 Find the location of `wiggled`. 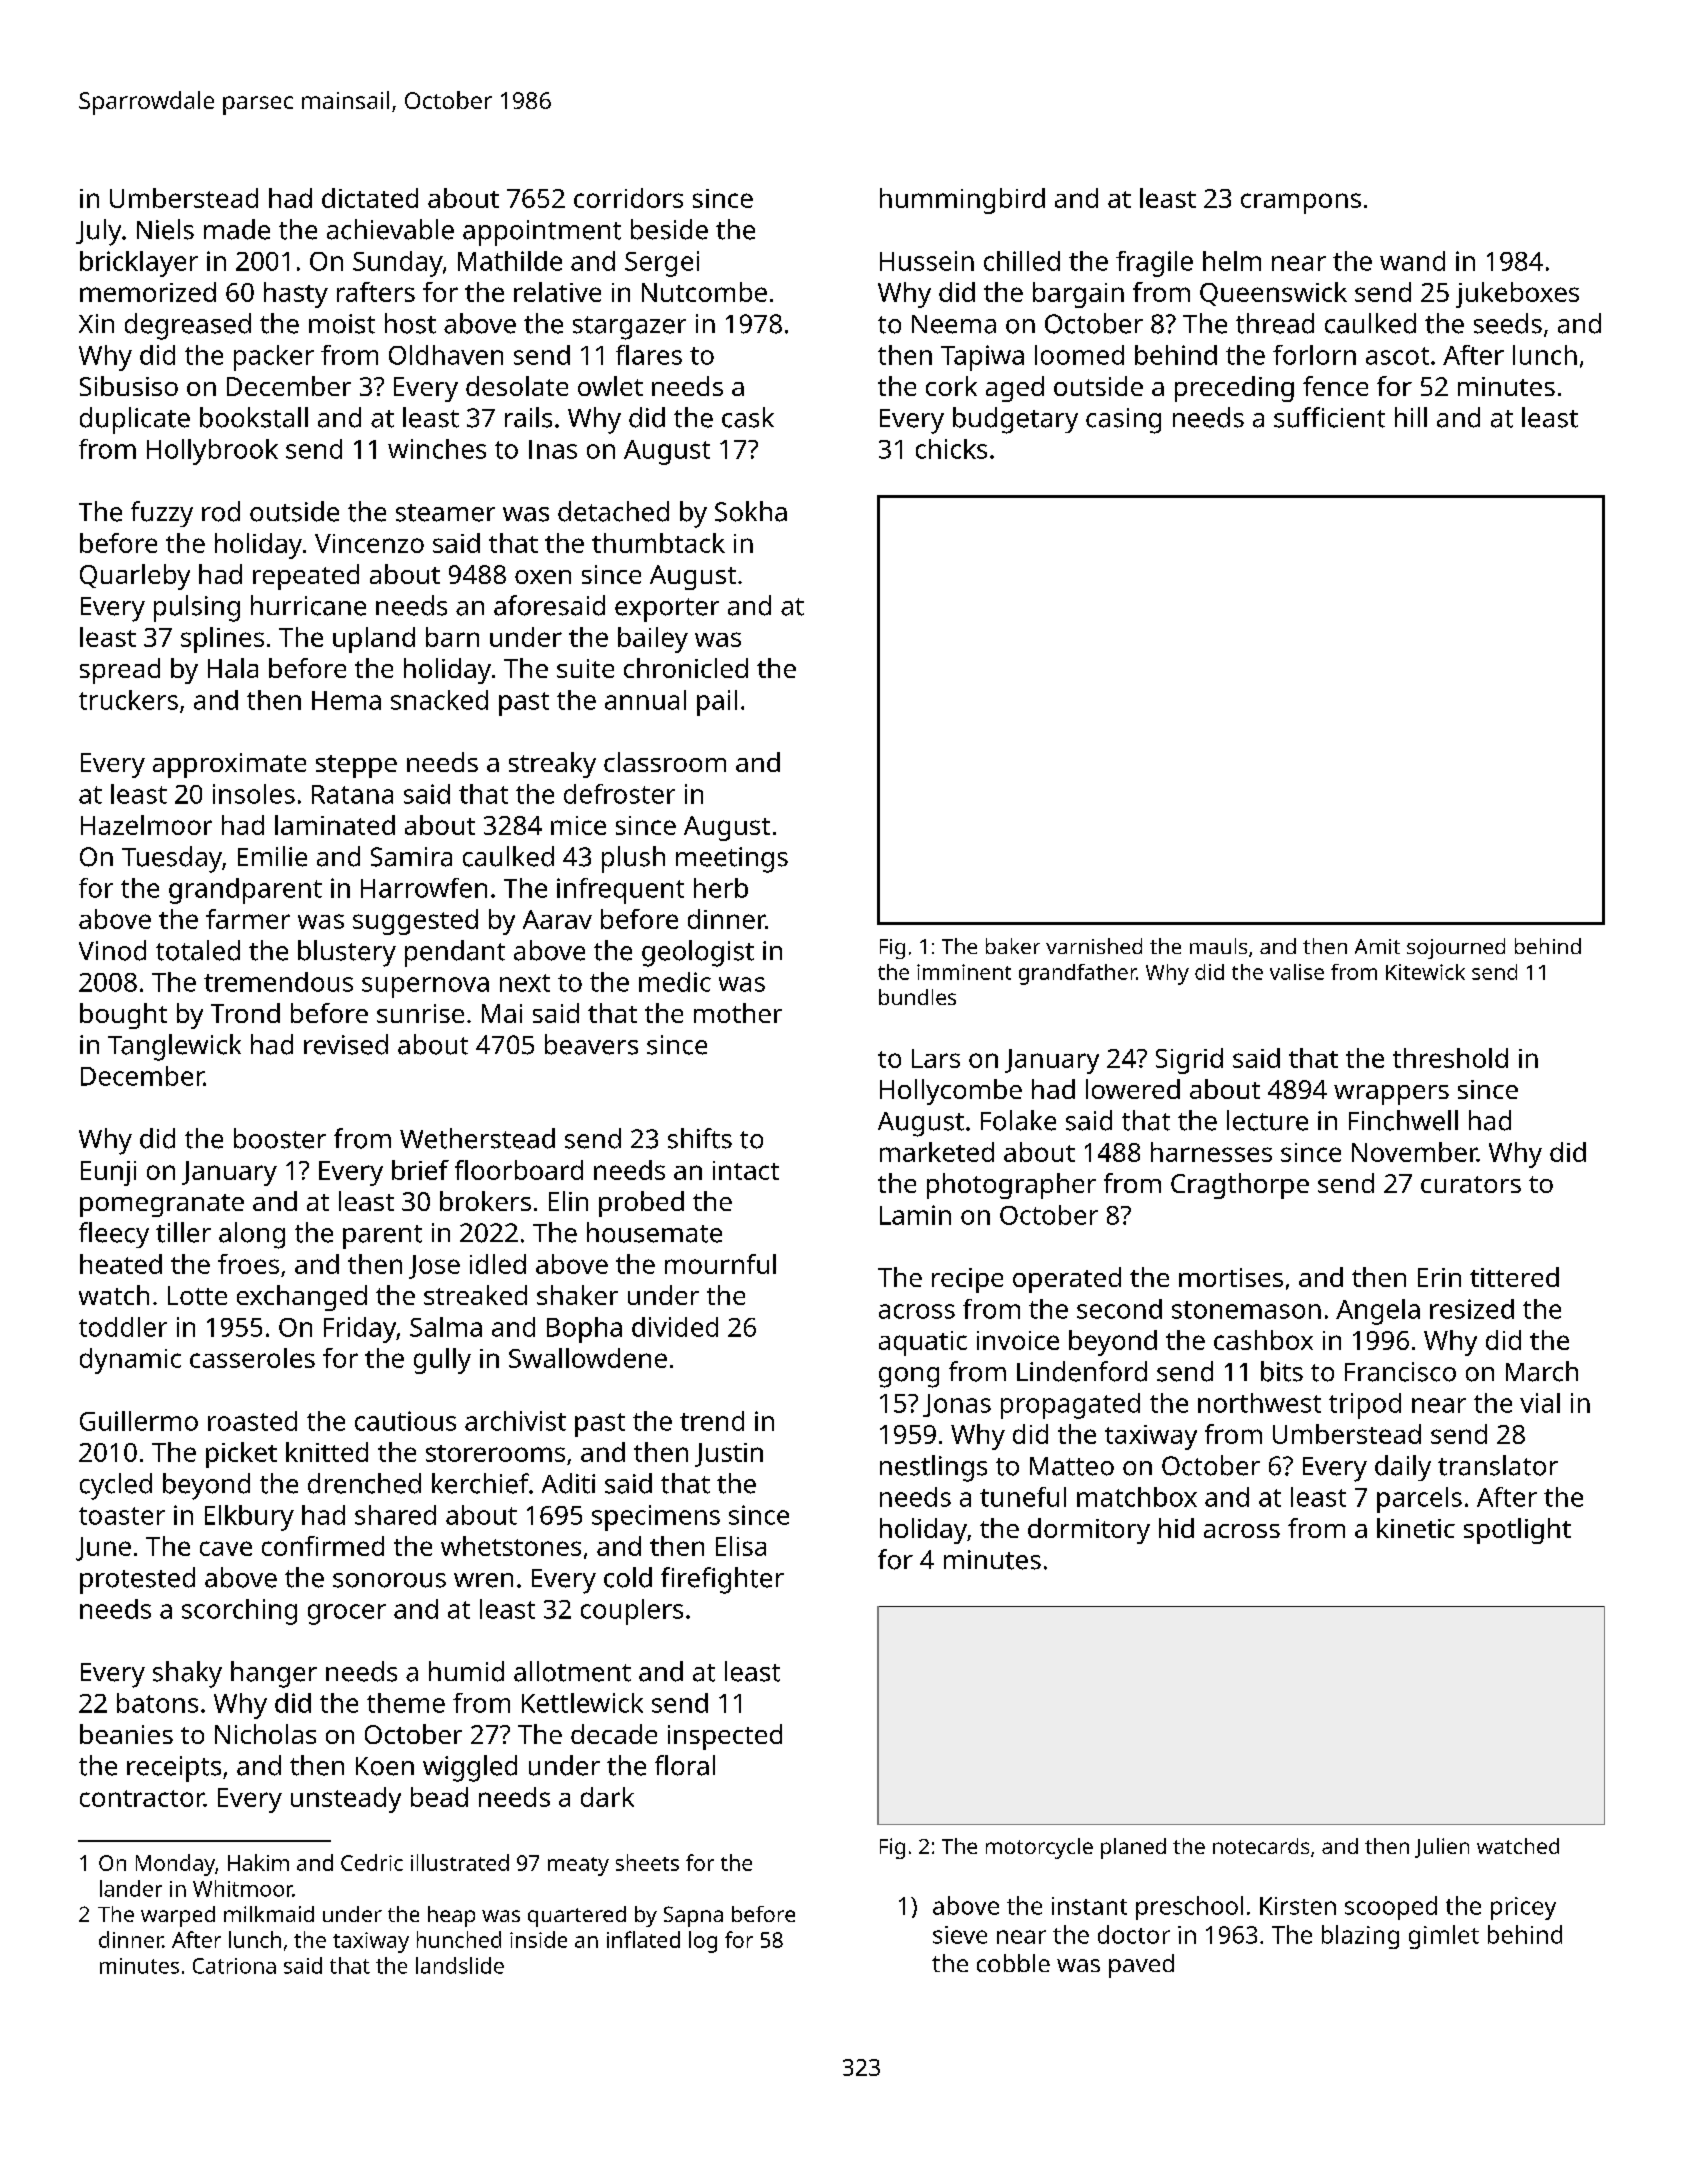

wiggled is located at coordinates (470, 1768).
